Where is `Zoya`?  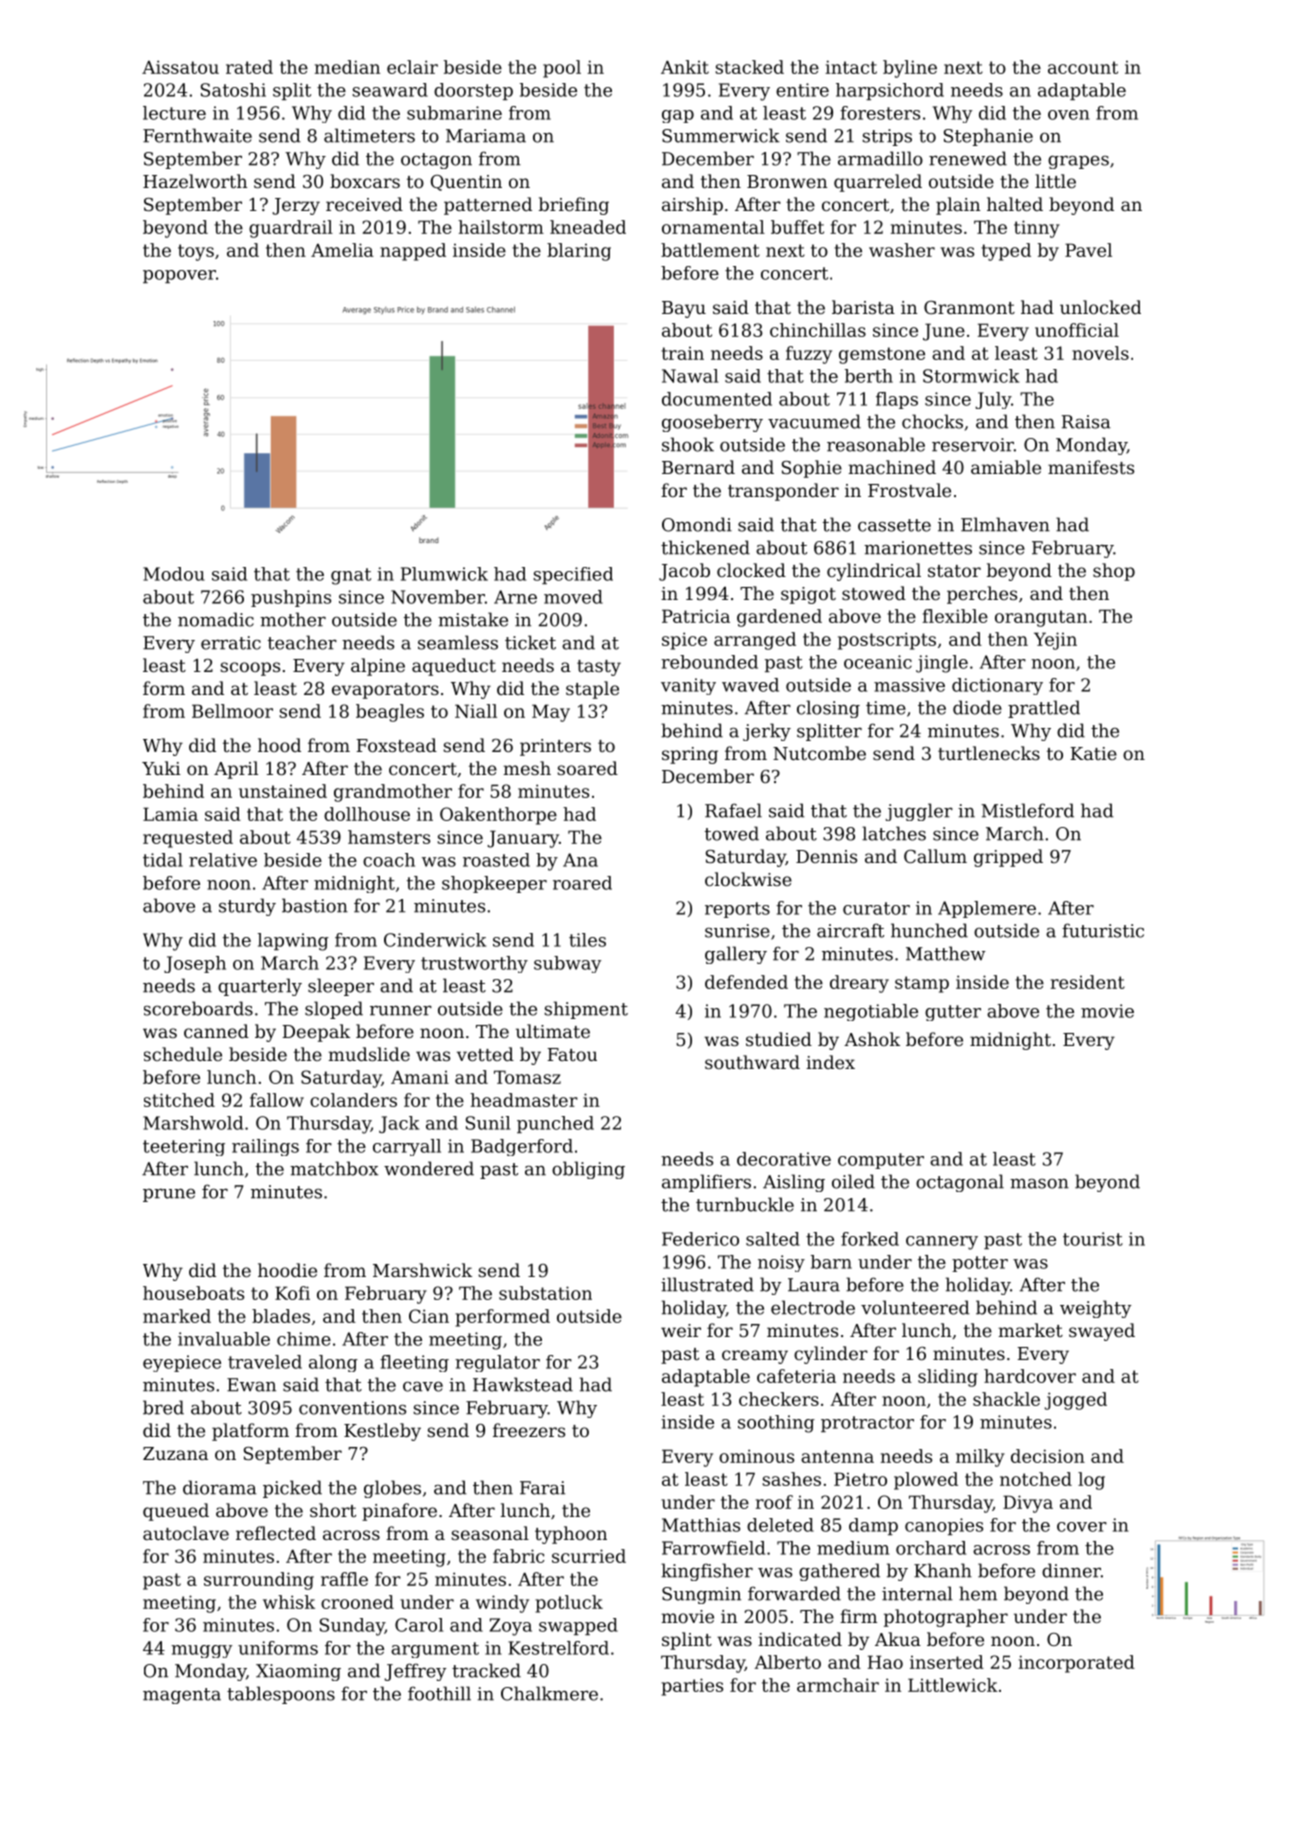 Zoya is located at coordinates (511, 1627).
